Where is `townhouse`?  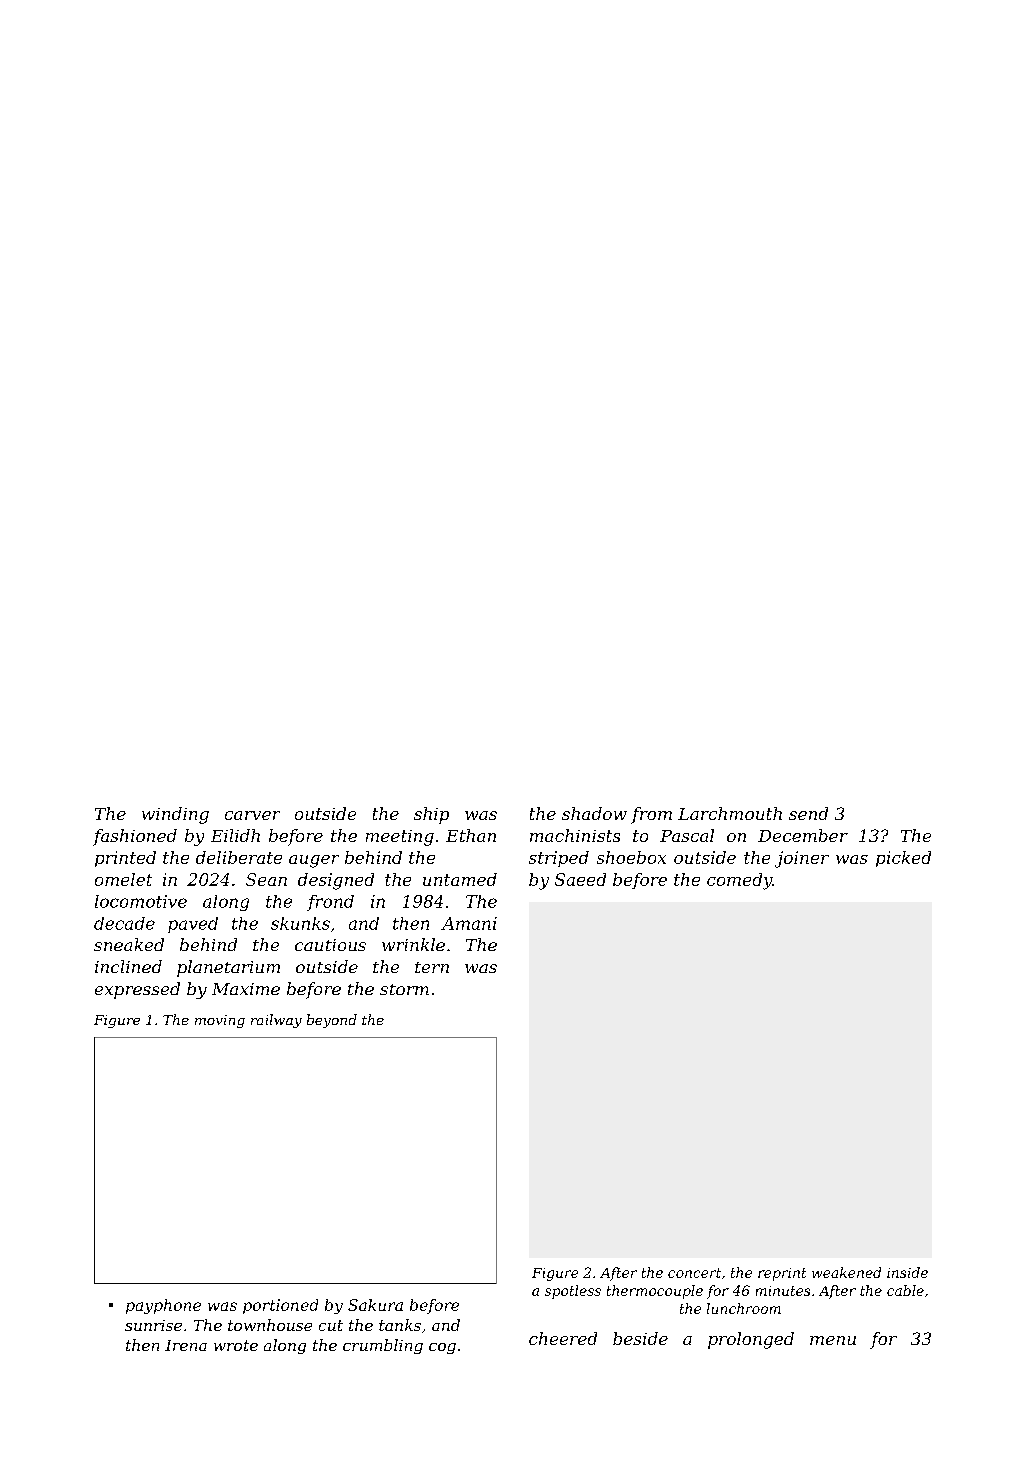 townhouse is located at coordinates (270, 1325).
